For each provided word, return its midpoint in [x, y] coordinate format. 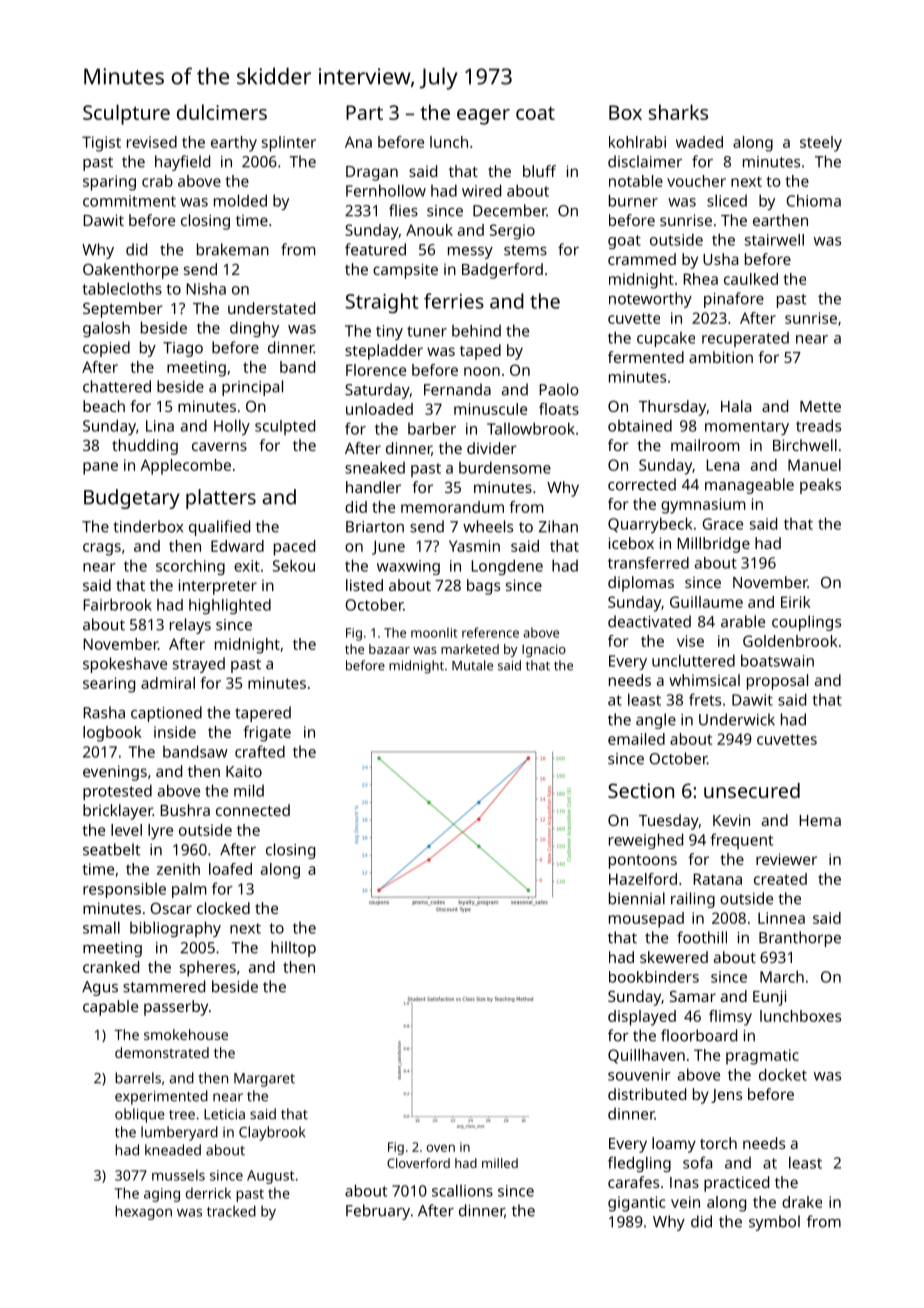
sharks [678, 112]
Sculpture [126, 114]
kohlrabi [637, 142]
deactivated [649, 621]
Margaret [264, 1080]
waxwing [408, 567]
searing [109, 685]
